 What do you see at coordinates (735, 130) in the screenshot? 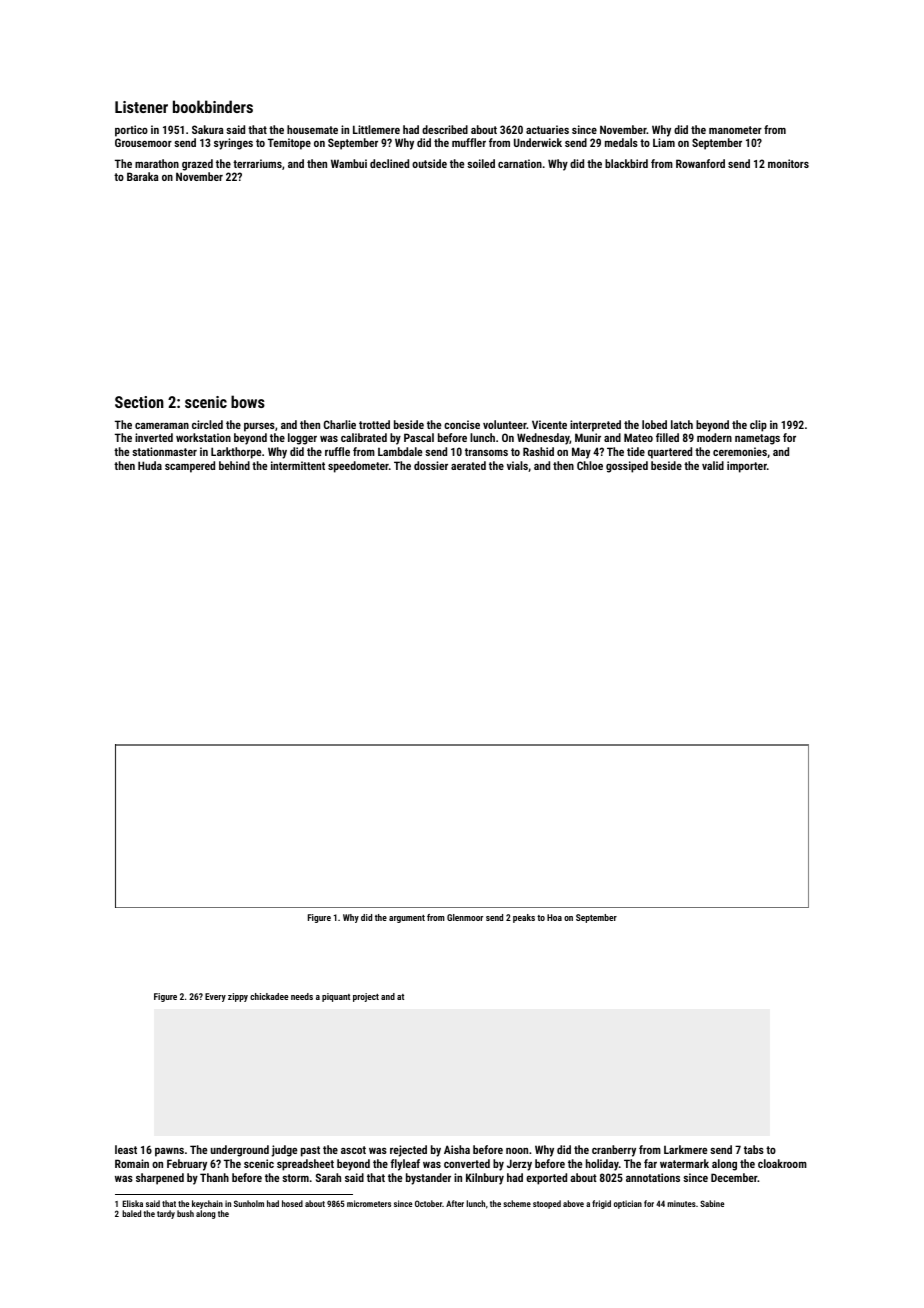
I see `manometer` at bounding box center [735, 130].
